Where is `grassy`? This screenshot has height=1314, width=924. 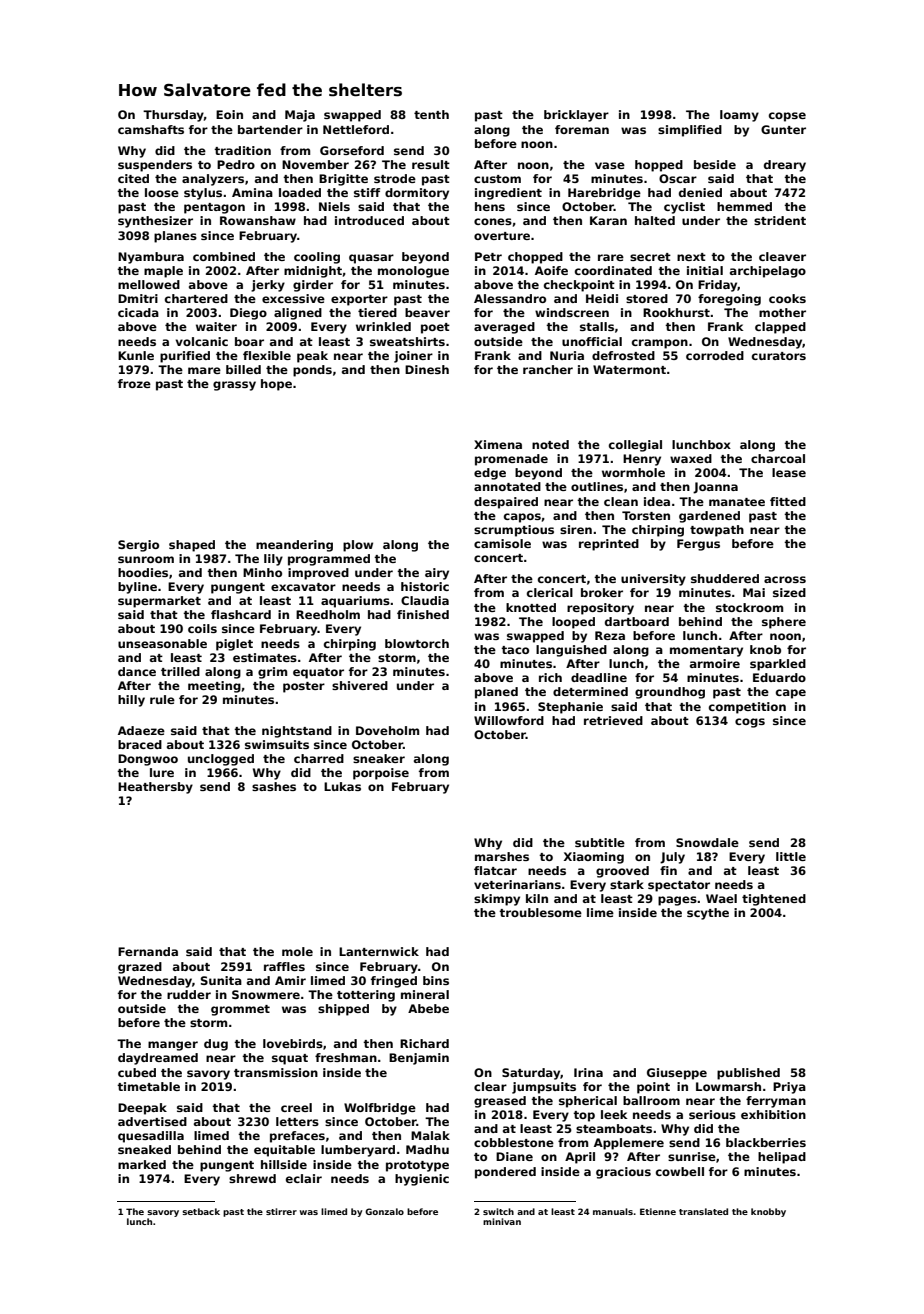 grassy is located at coordinates (234, 386).
